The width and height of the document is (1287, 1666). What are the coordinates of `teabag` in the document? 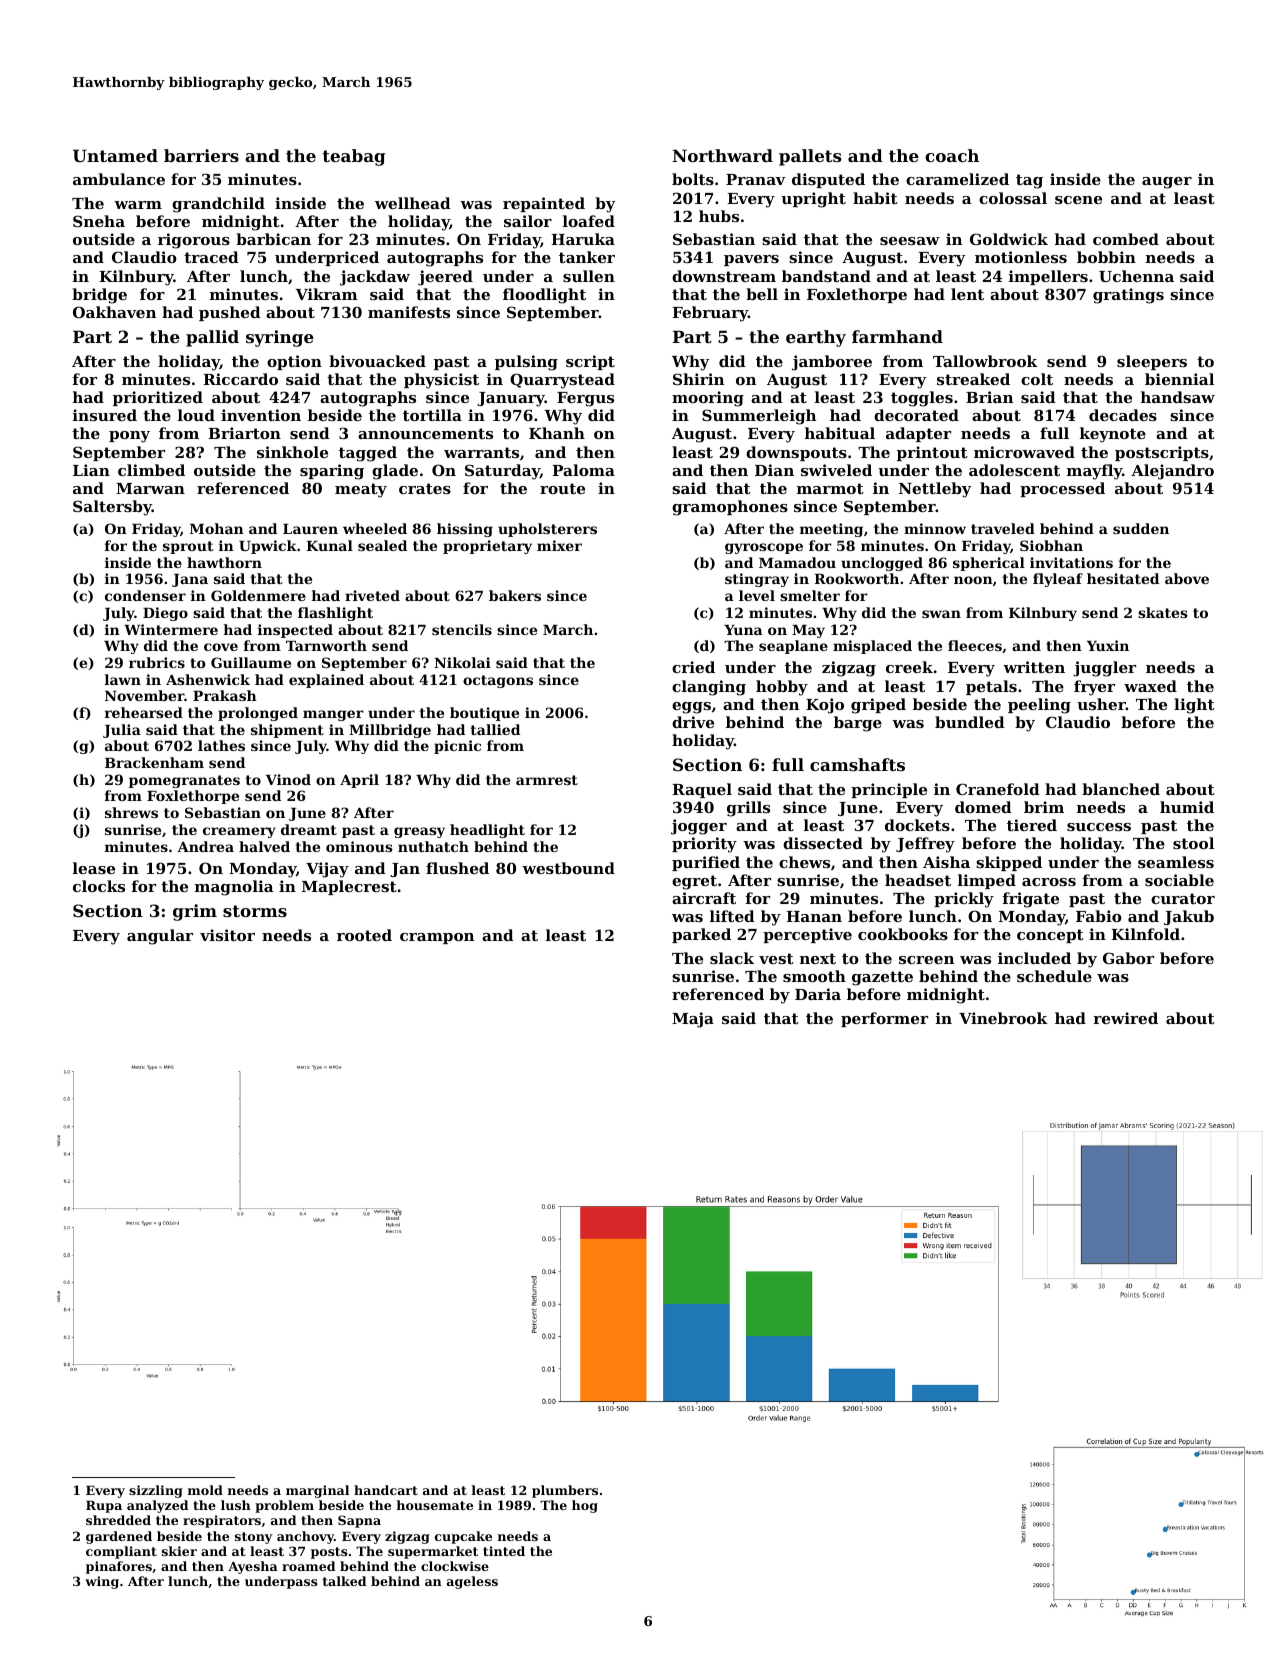 It's located at (354, 157).
